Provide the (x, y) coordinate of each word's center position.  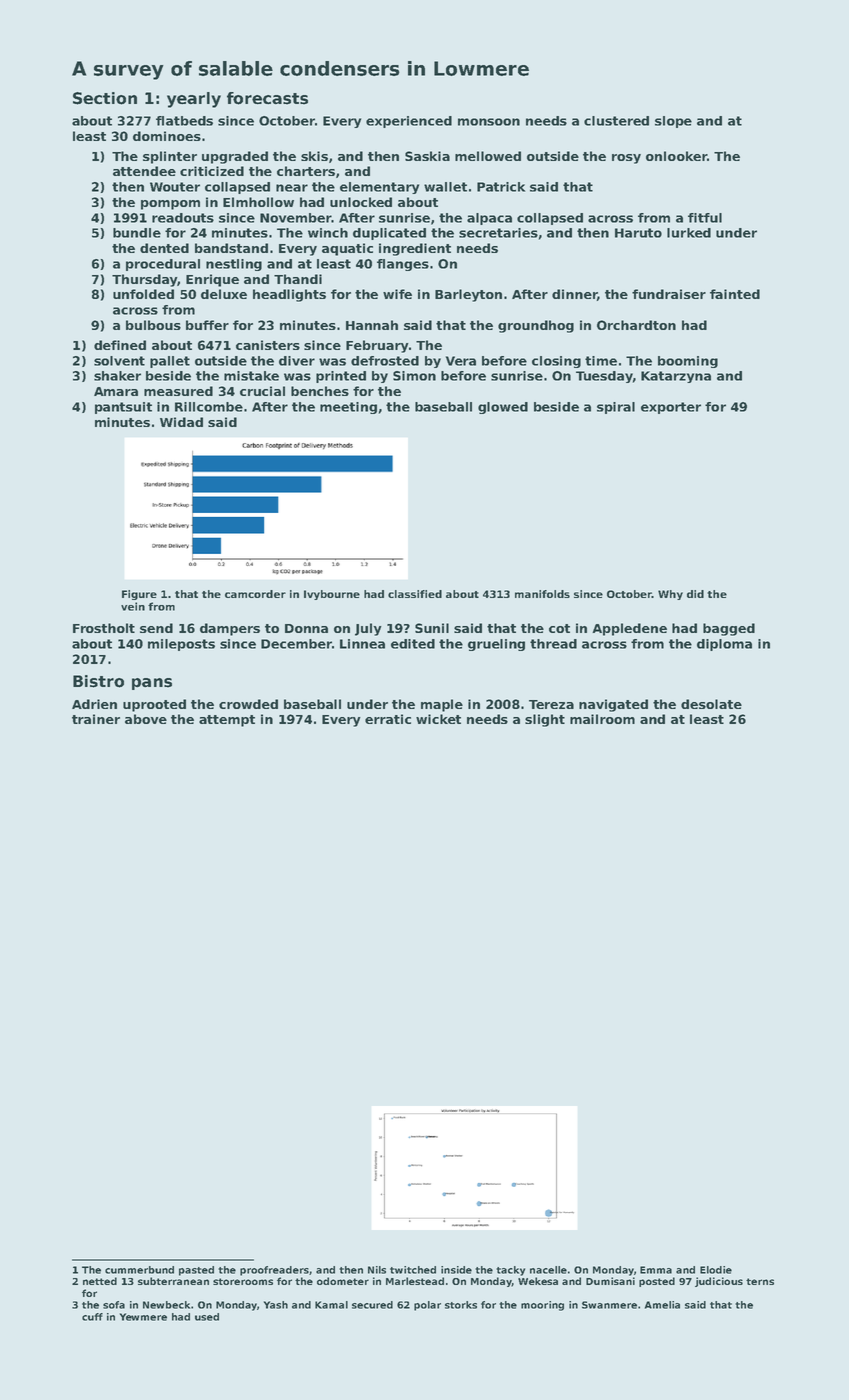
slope (673, 122)
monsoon (489, 122)
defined (120, 345)
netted (100, 1281)
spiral (616, 408)
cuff (92, 1317)
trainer (96, 719)
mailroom (602, 719)
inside (456, 1270)
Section (105, 98)
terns (760, 1281)
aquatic (347, 249)
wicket (438, 719)
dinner (574, 294)
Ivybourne (332, 595)
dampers (230, 629)
